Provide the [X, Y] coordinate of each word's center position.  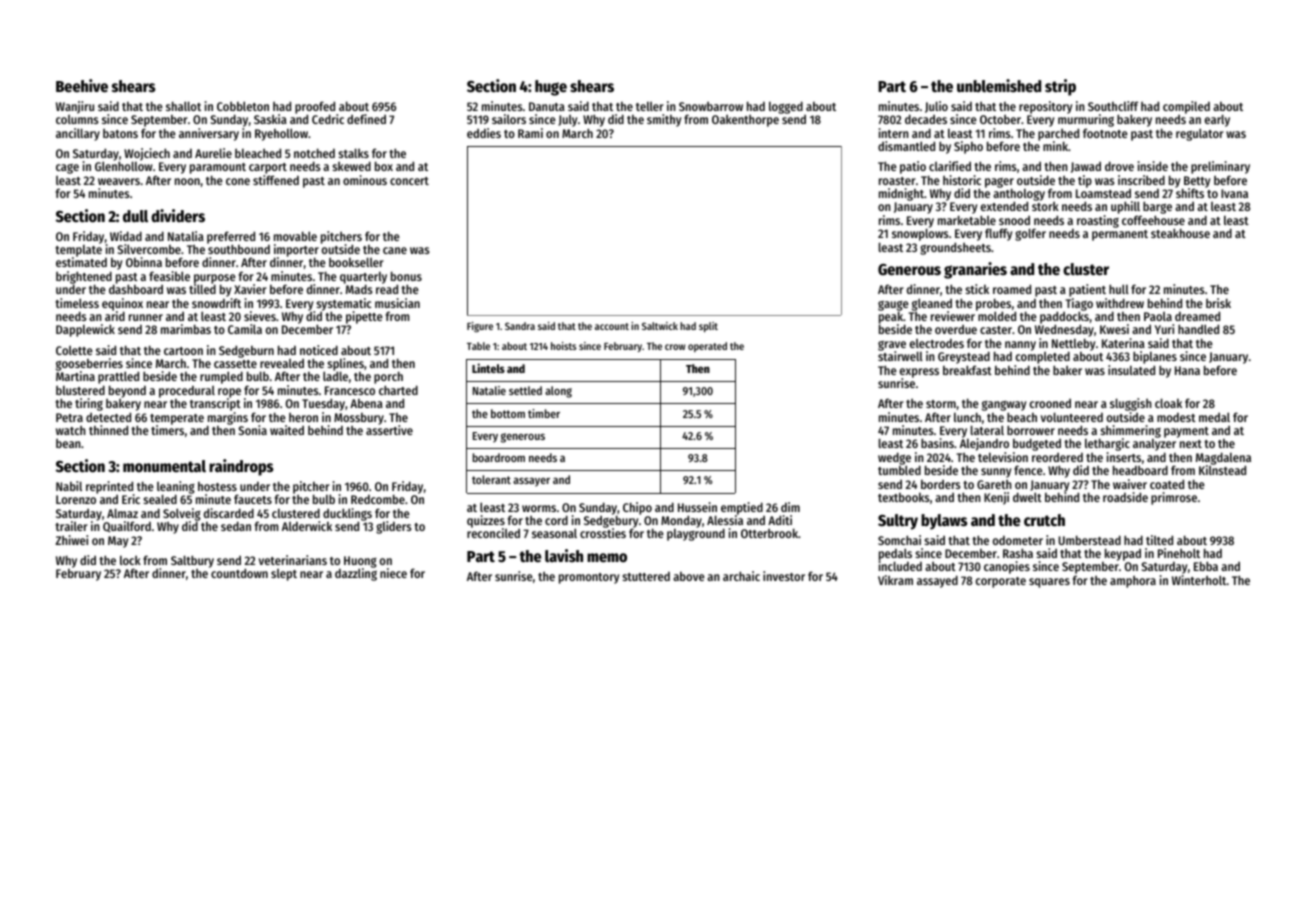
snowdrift [216, 303]
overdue [956, 329]
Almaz [122, 513]
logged [786, 107]
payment [1186, 432]
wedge [894, 459]
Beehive [82, 86]
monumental [164, 466]
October [1000, 119]
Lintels [488, 368]
